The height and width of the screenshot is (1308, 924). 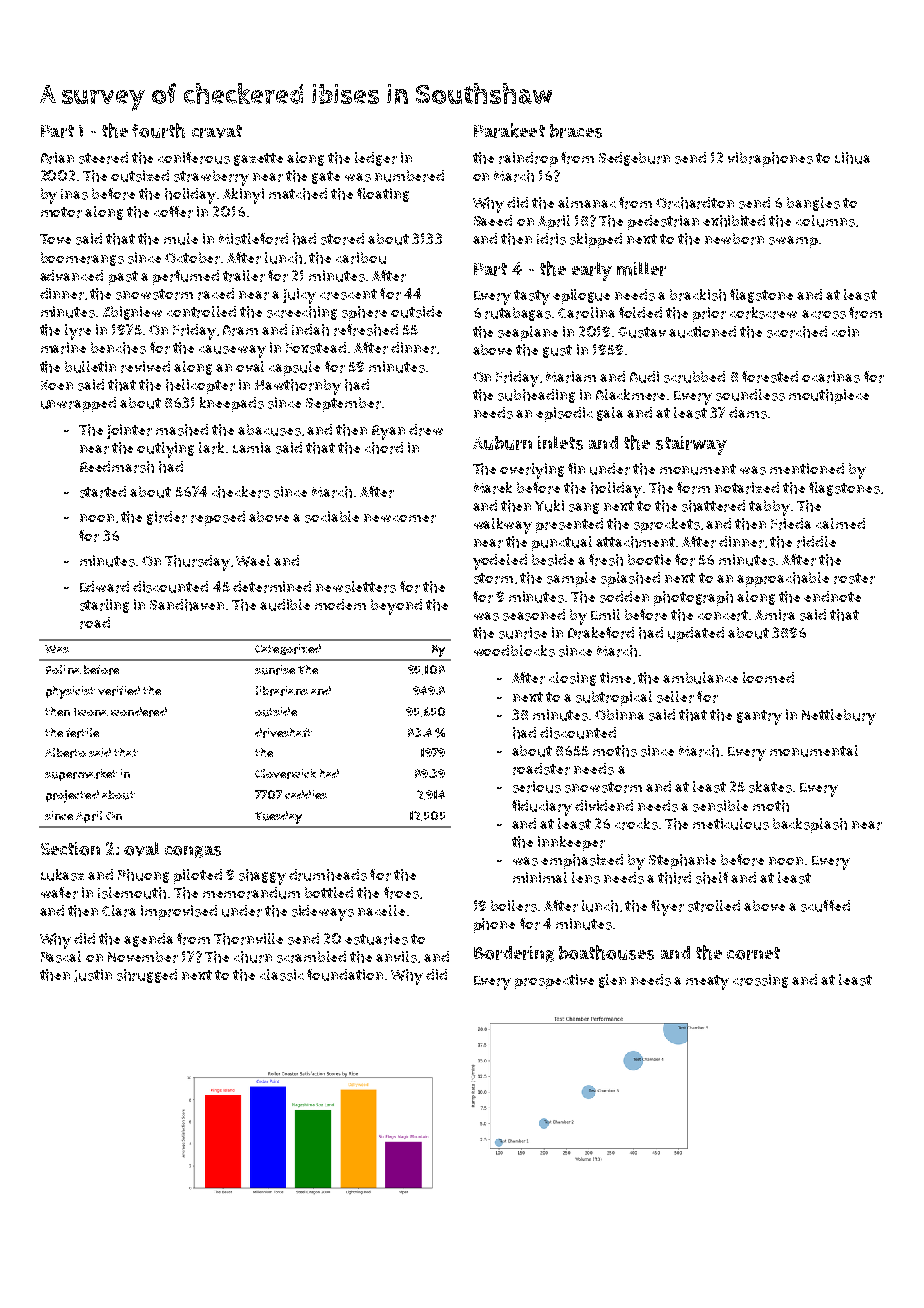 I want to click on Iwona, so click(x=91, y=712).
